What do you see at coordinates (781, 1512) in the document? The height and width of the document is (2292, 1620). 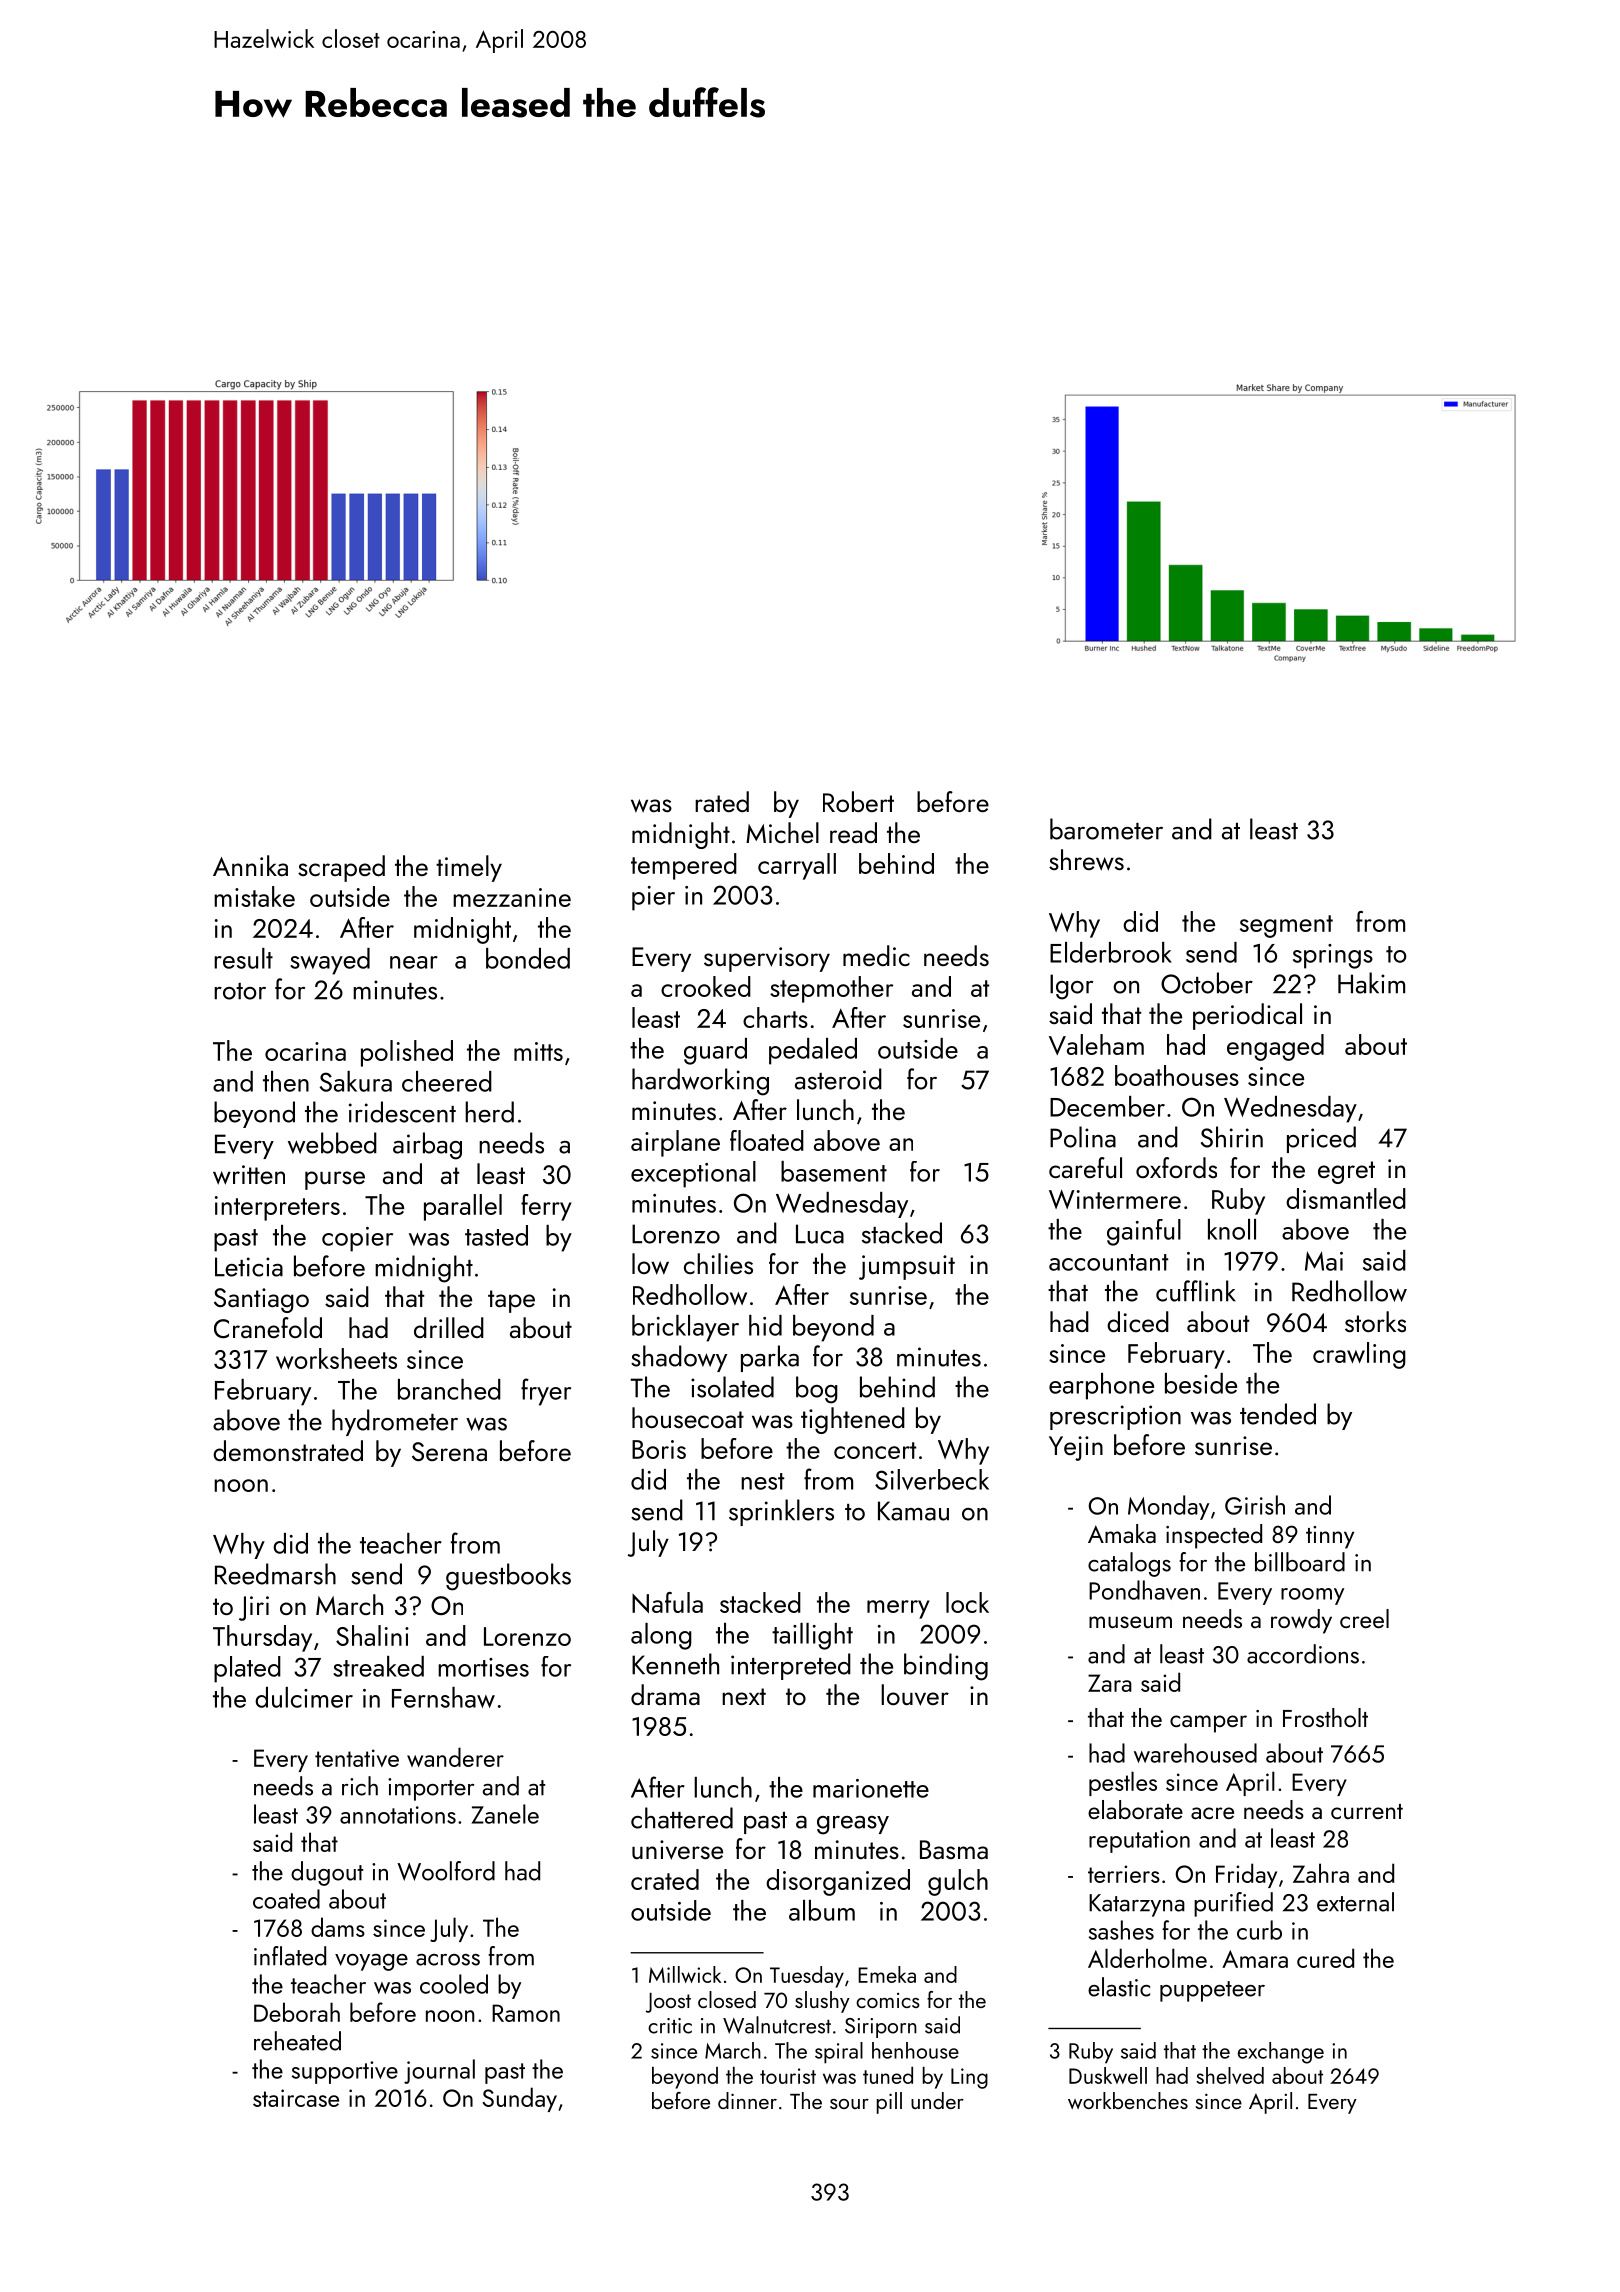 I see `sprinklers` at bounding box center [781, 1512].
